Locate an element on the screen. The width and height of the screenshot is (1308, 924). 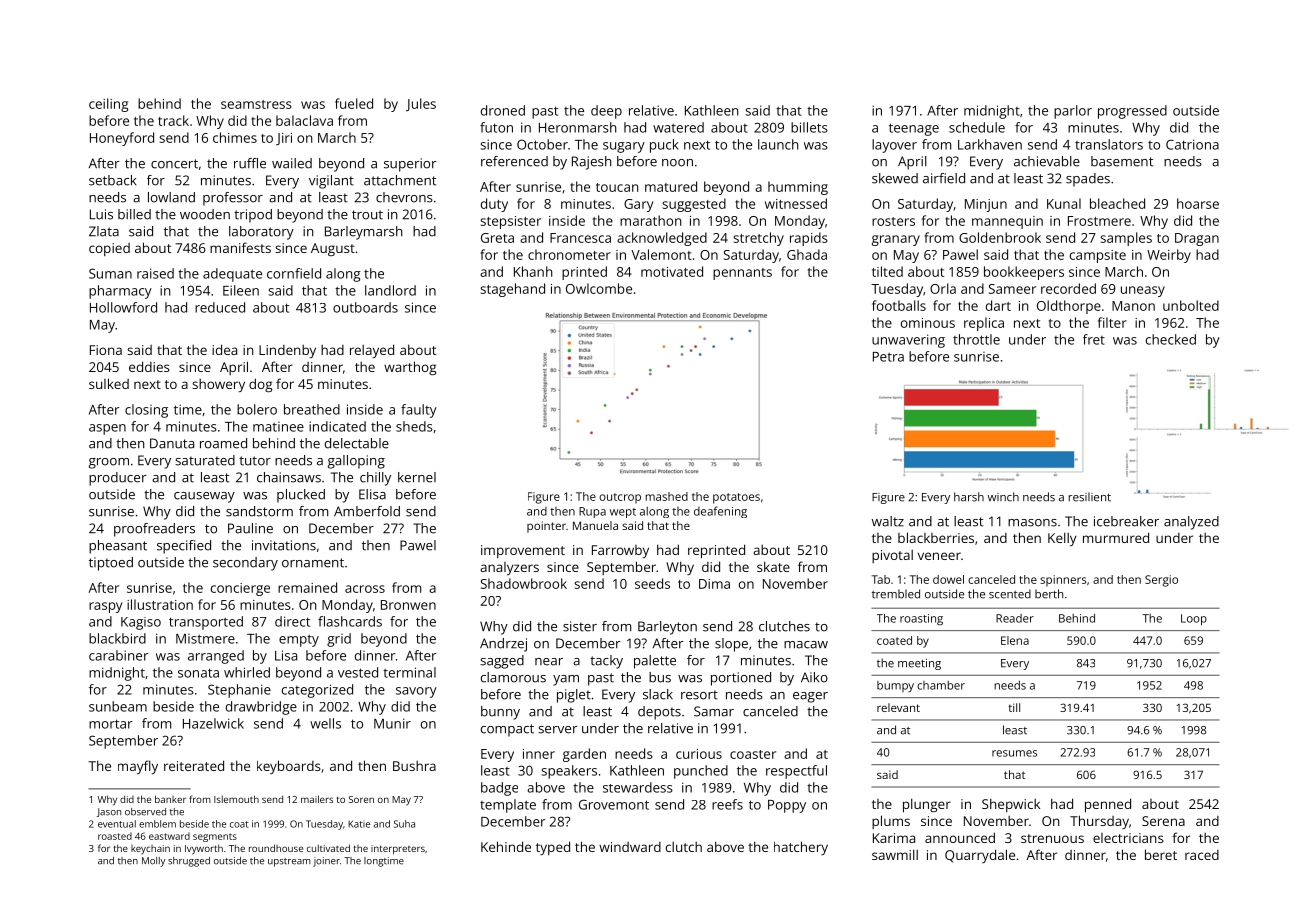
fret is located at coordinates (1094, 339).
